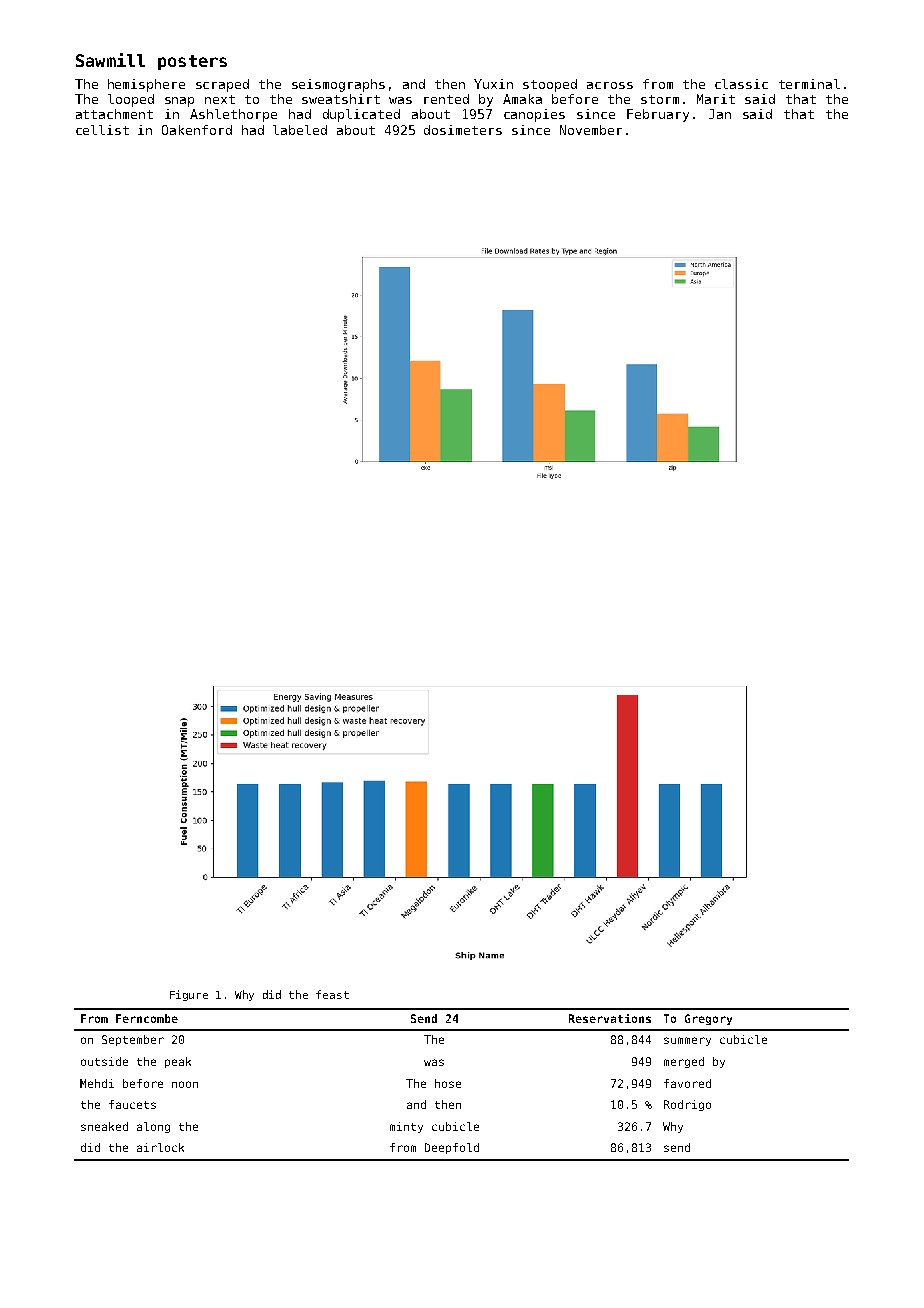 Image resolution: width=924 pixels, height=1308 pixels. What do you see at coordinates (716, 99) in the screenshot?
I see `Marit` at bounding box center [716, 99].
